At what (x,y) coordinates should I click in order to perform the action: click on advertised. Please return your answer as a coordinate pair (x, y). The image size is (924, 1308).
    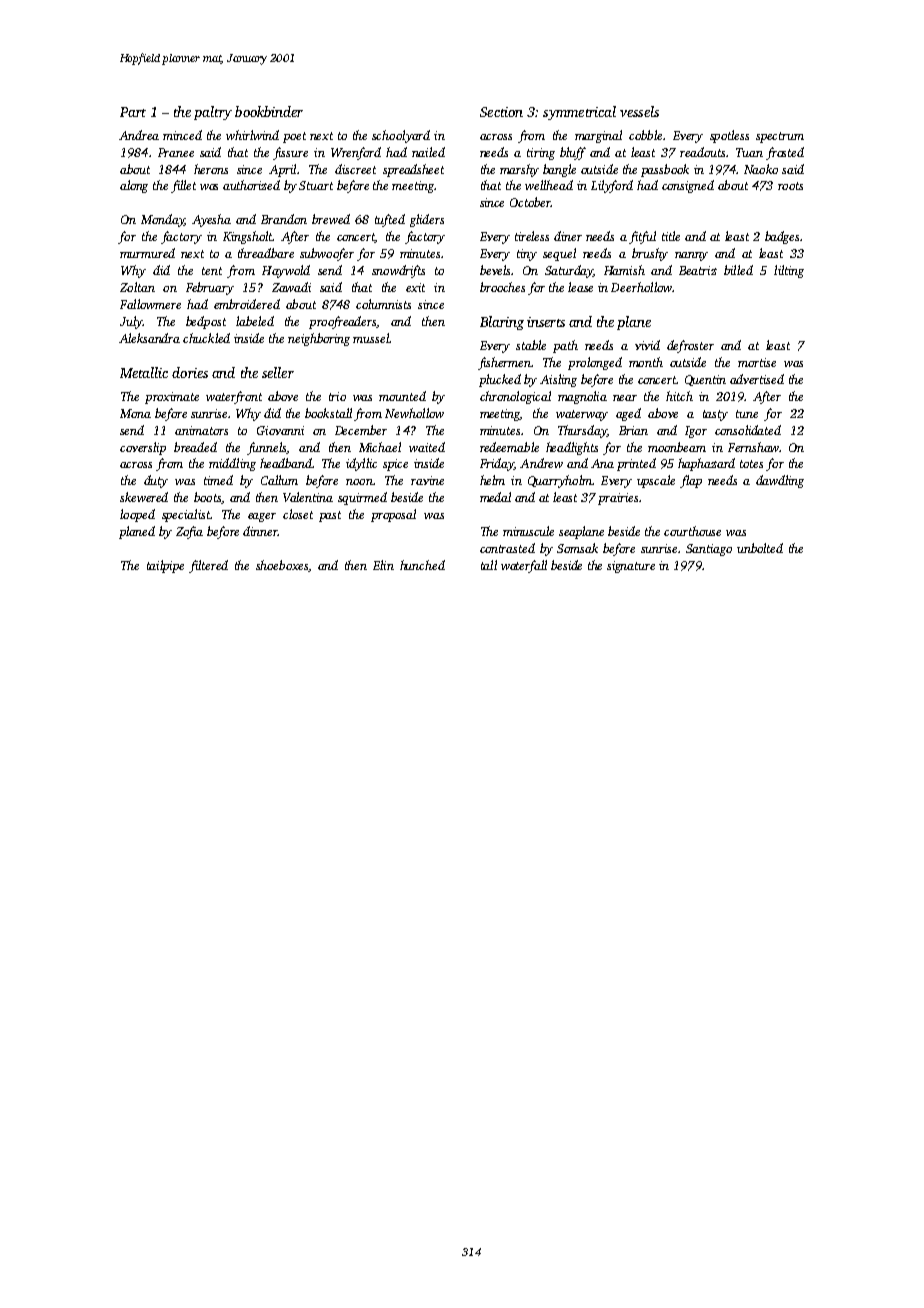
    Looking at the image, I should click on (757, 379).
